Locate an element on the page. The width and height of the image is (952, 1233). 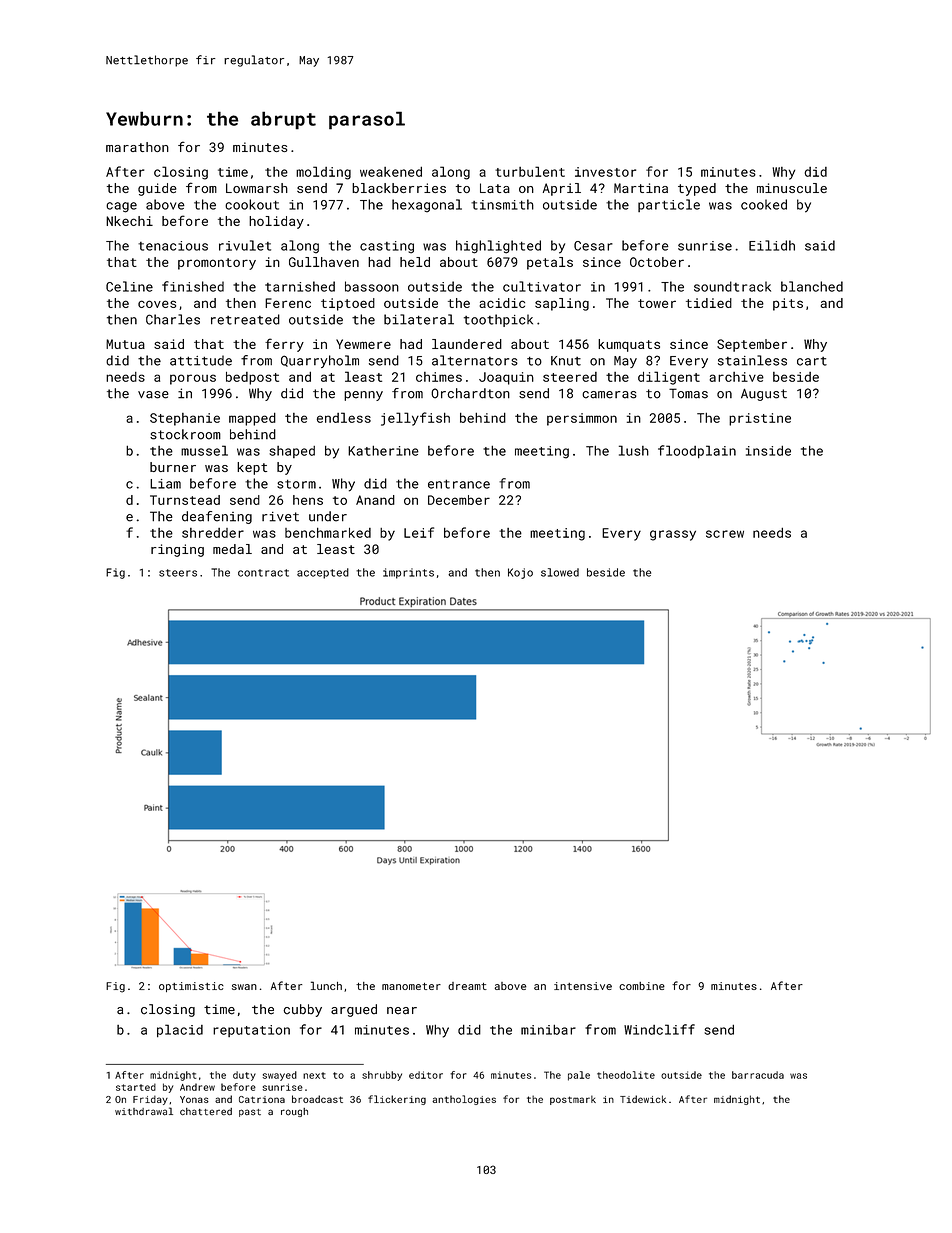
swan is located at coordinates (244, 987).
